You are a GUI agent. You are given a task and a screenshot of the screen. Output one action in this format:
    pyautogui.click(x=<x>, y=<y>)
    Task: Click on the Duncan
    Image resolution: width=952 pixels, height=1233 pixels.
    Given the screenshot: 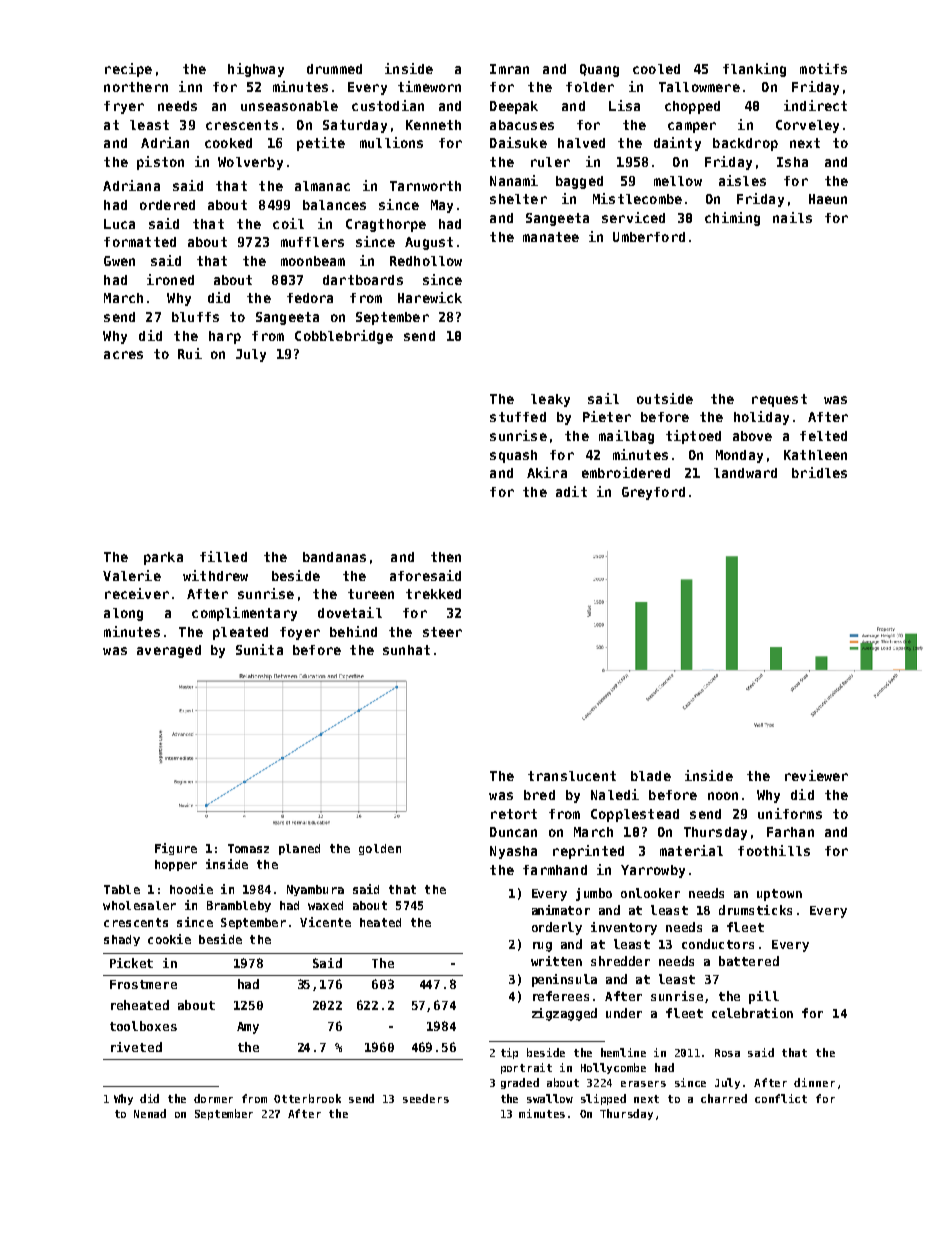 What is the action you would take?
    pyautogui.click(x=513, y=832)
